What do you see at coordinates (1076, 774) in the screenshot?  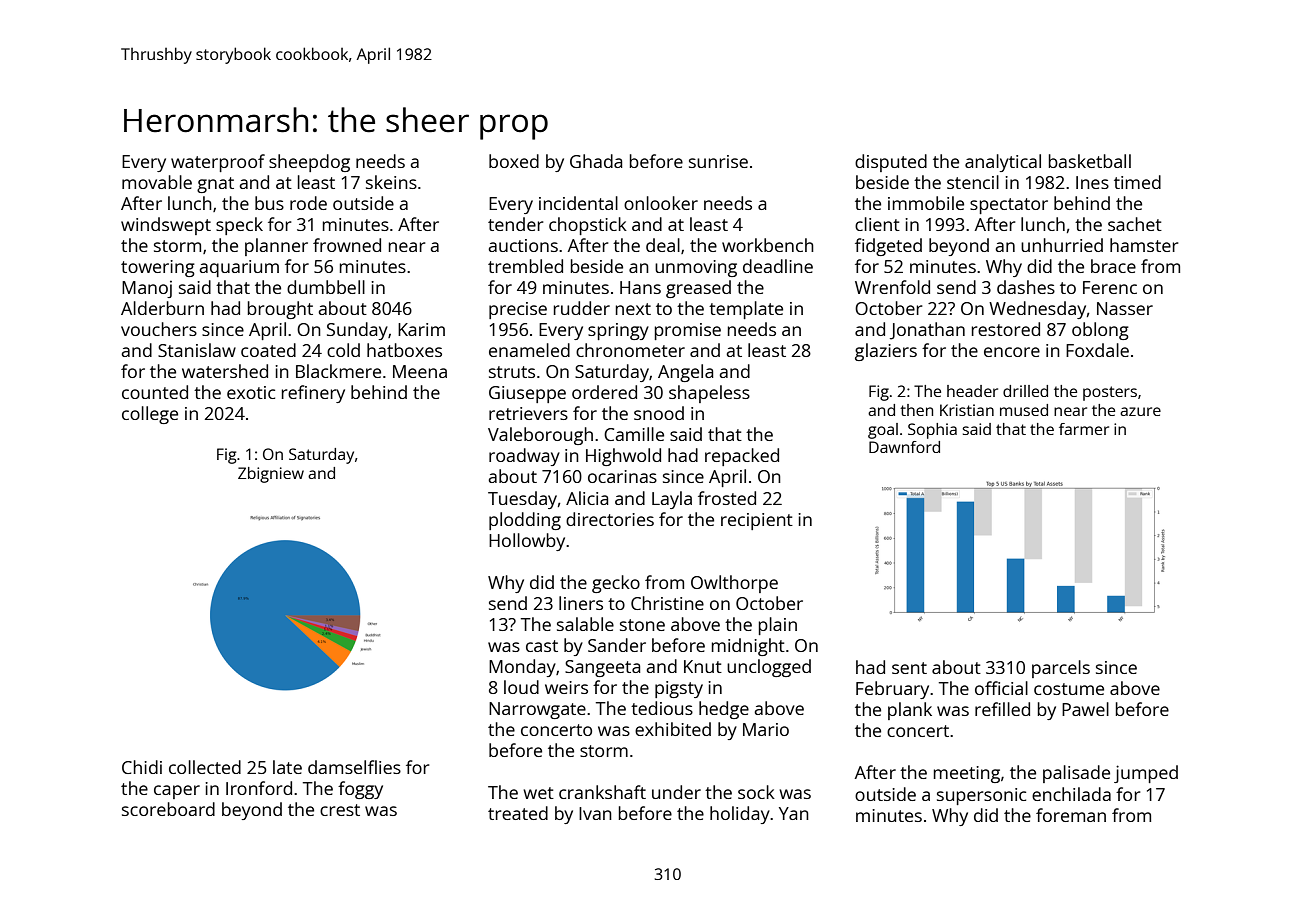 I see `palisade` at bounding box center [1076, 774].
